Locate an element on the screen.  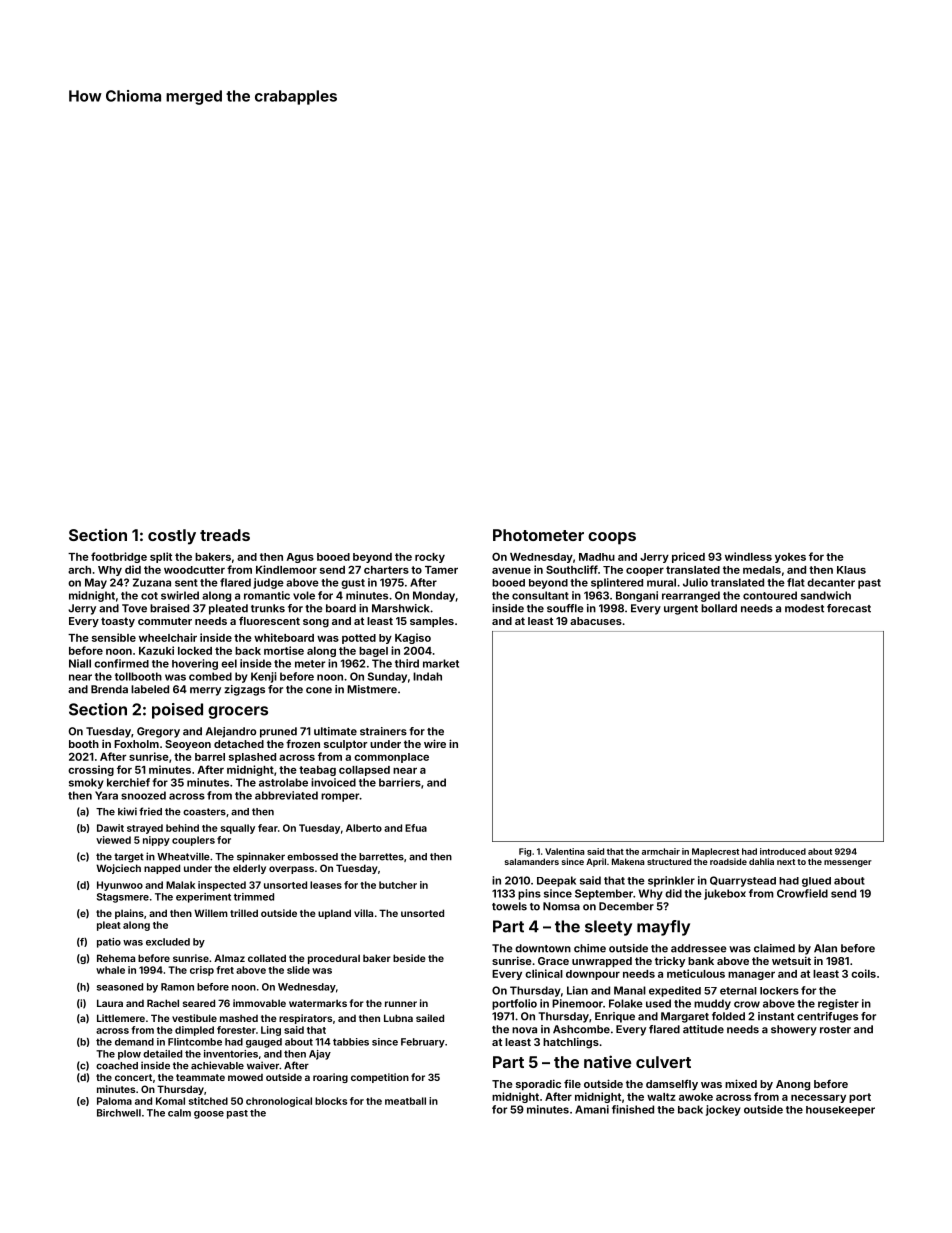
September is located at coordinates (604, 894).
